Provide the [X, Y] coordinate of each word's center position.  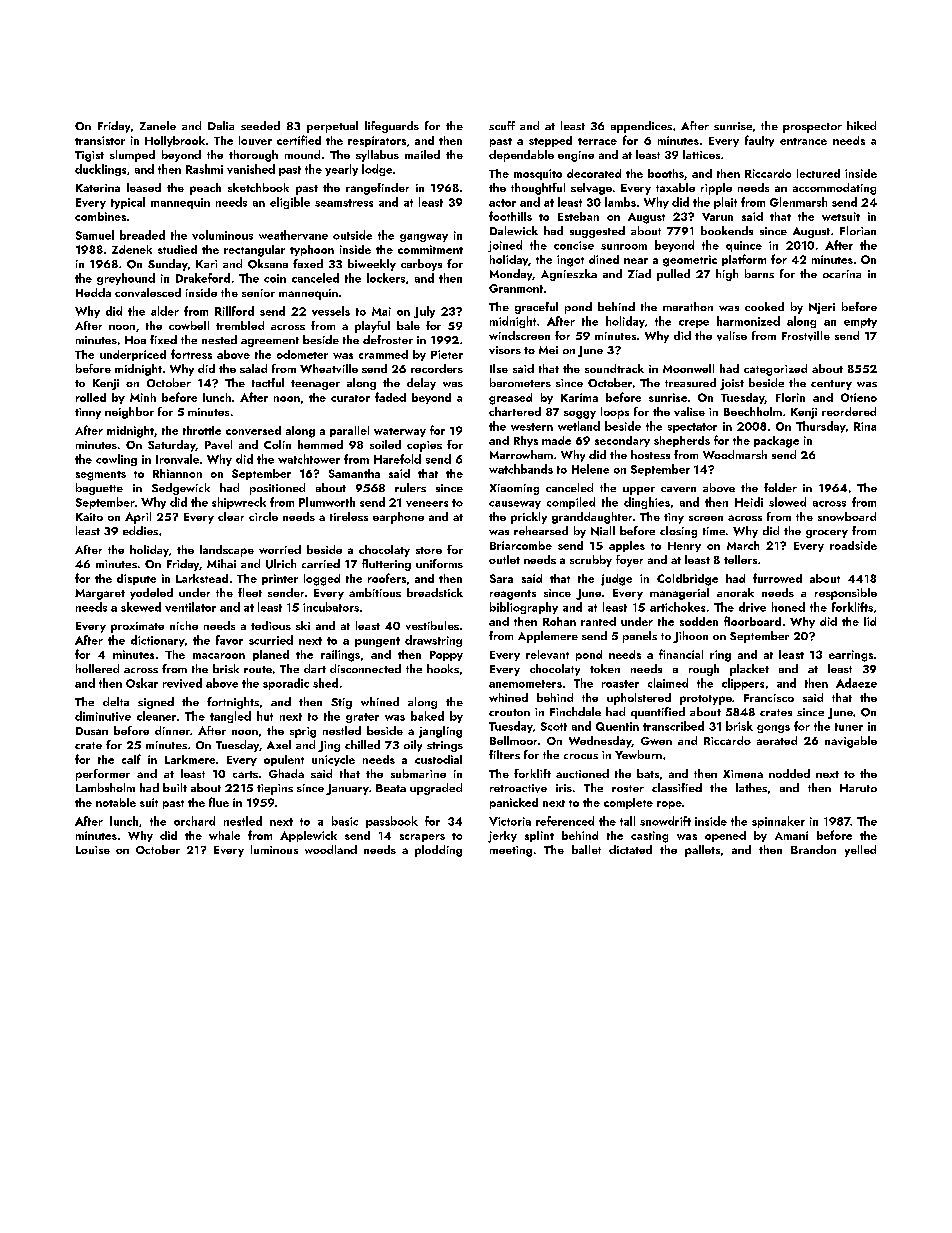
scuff [502, 125]
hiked [861, 125]
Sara [501, 578]
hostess [650, 454]
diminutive [103, 716]
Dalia [221, 125]
